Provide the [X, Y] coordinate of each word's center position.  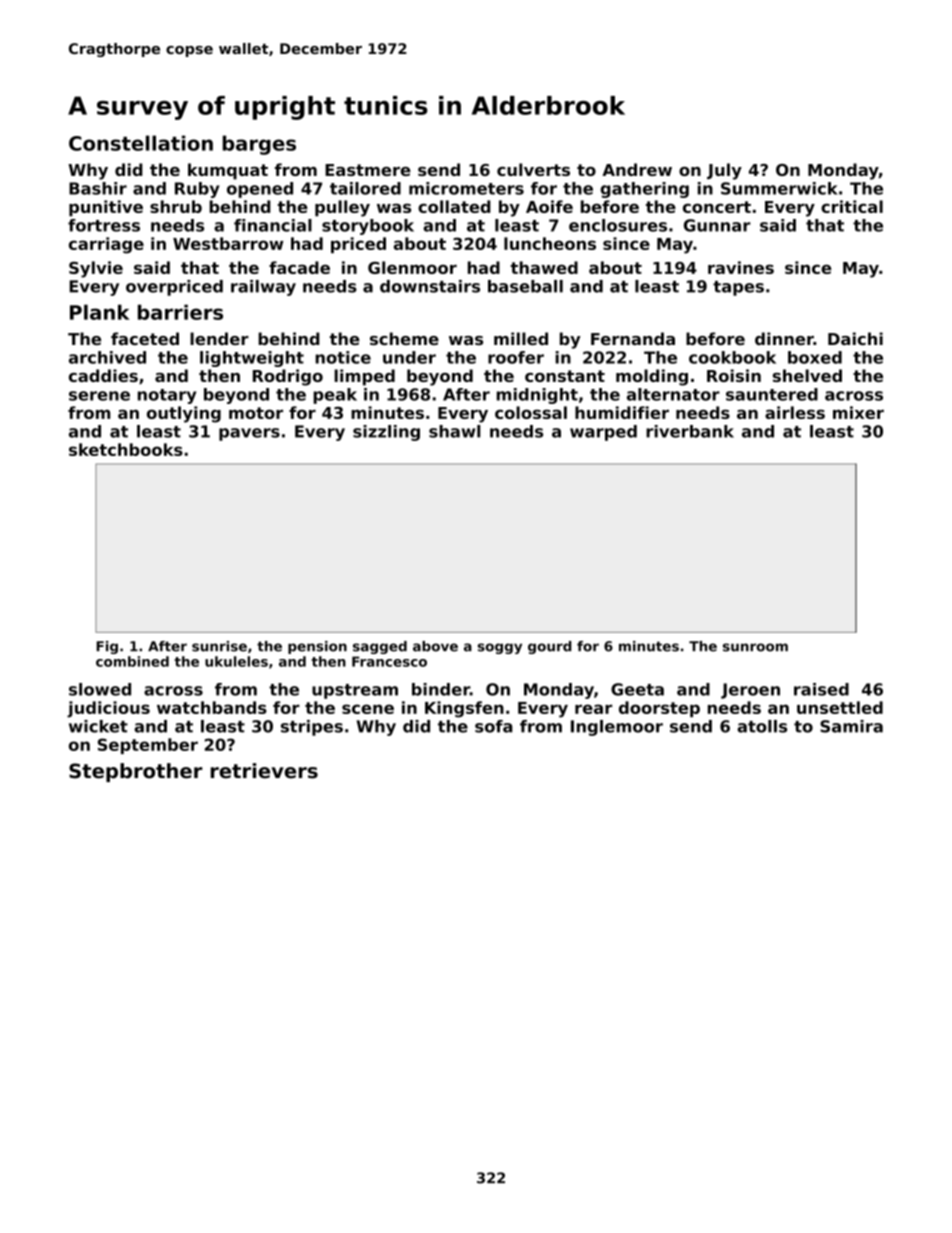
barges [259, 145]
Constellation [141, 143]
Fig [107, 647]
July [724, 171]
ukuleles [236, 661]
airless [795, 412]
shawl [454, 431]
